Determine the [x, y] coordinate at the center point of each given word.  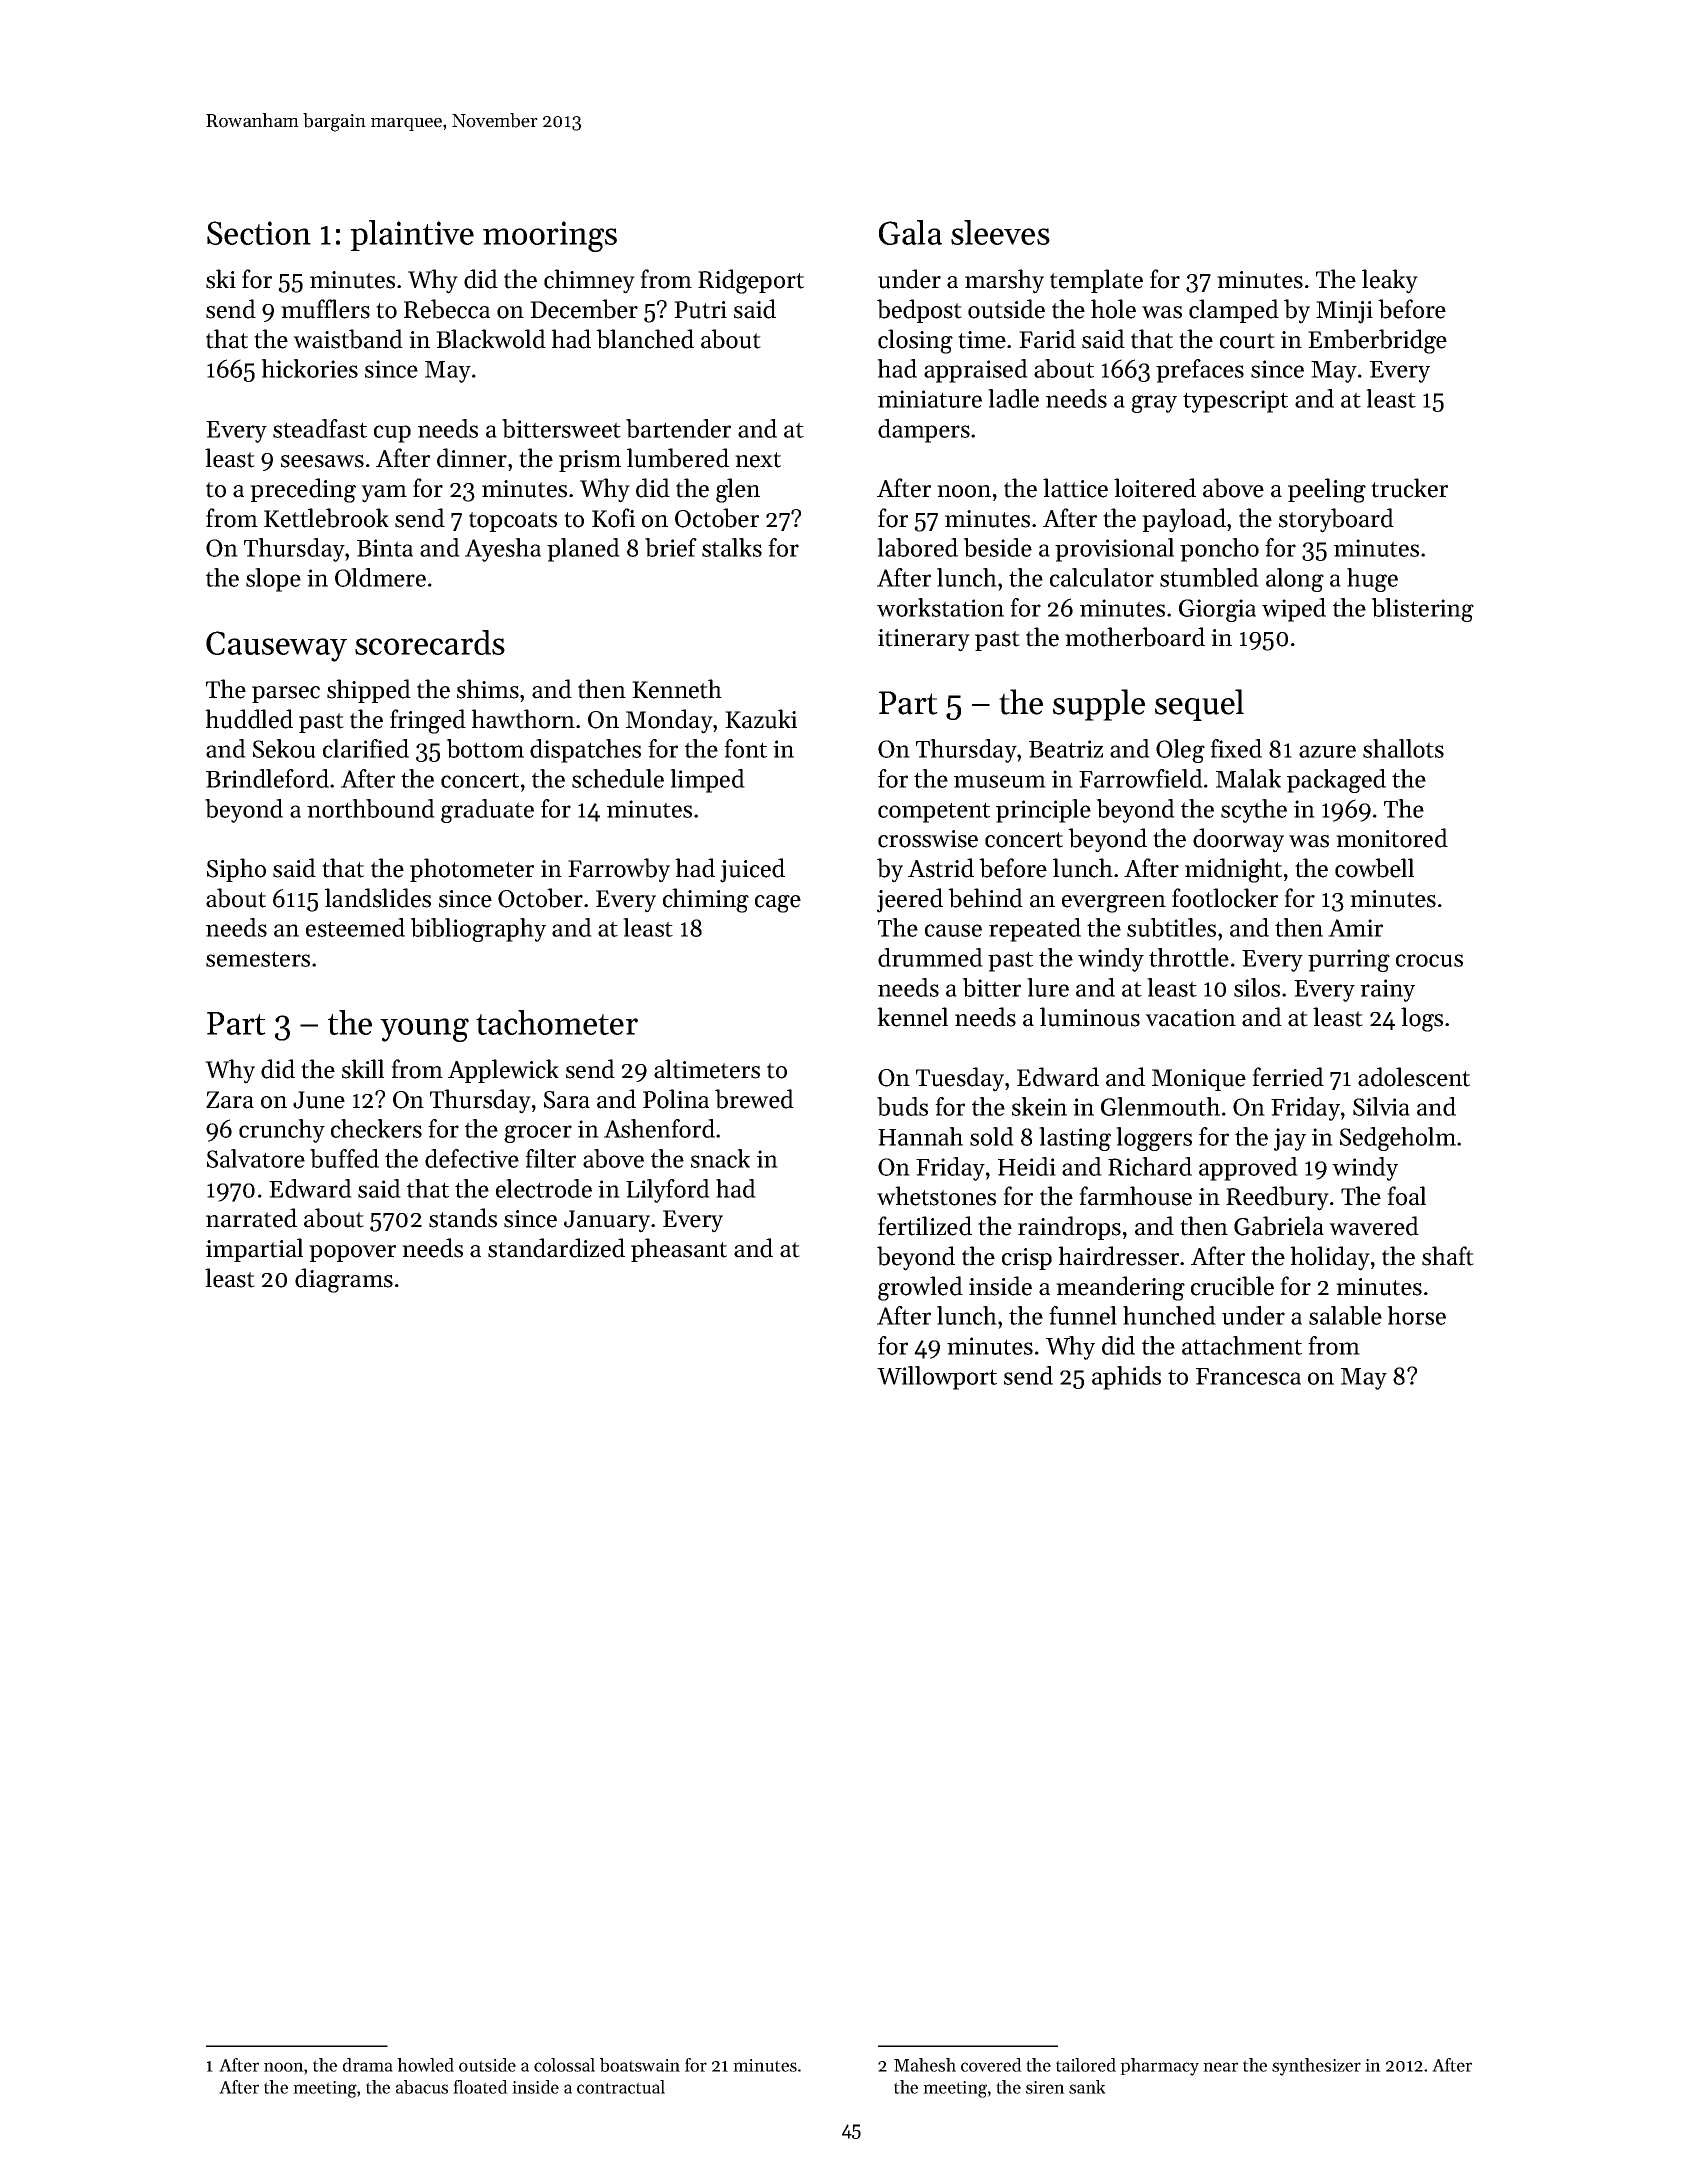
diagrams [344, 1280]
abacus [422, 2087]
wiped [1294, 610]
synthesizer [1316, 2067]
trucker [1409, 488]
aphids [1126, 1378]
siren [1045, 2087]
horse [1416, 1315]
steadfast [320, 428]
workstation [940, 607]
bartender [678, 428]
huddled [249, 719]
